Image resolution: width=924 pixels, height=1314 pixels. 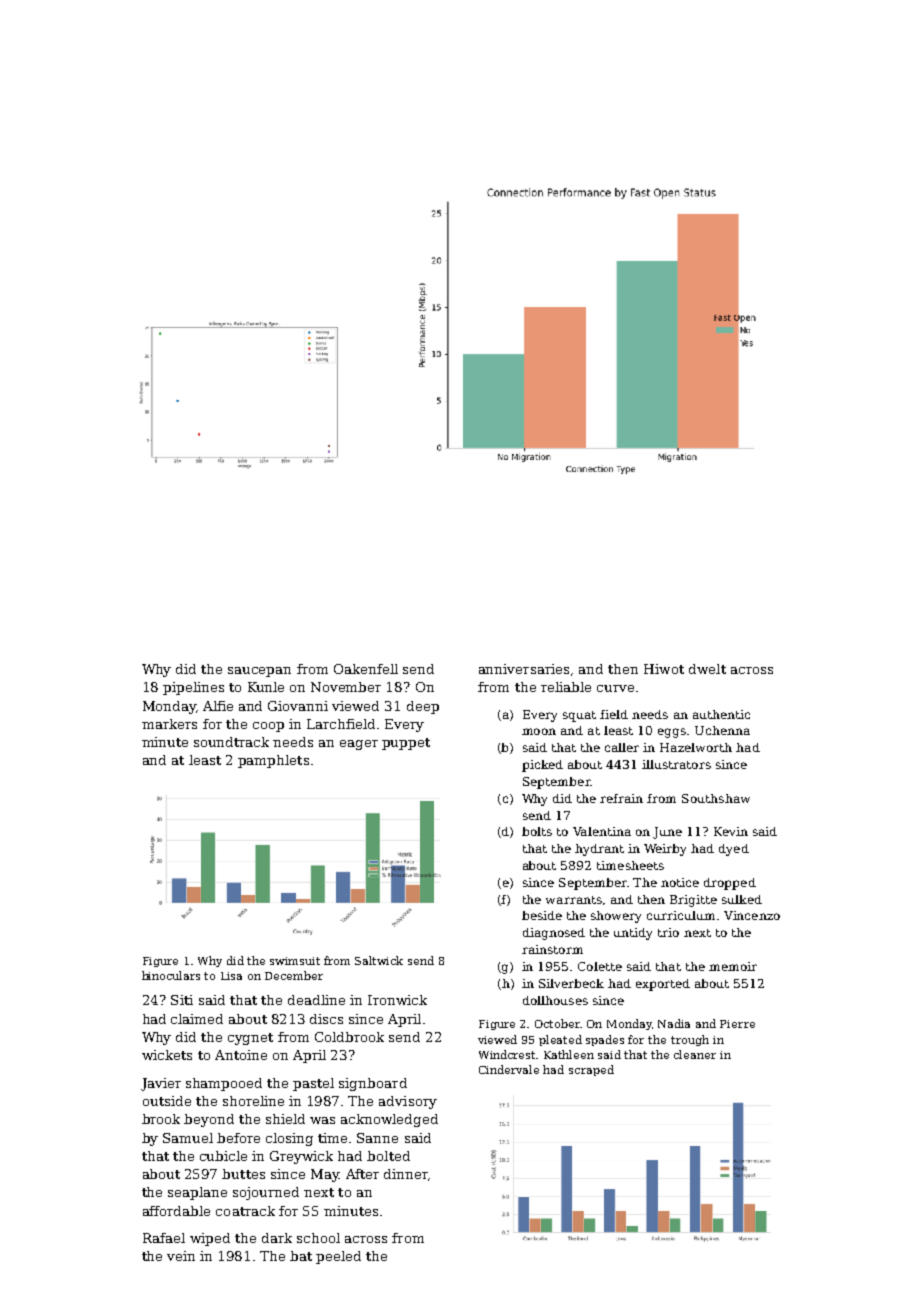 I want to click on saucepan, so click(x=259, y=672).
